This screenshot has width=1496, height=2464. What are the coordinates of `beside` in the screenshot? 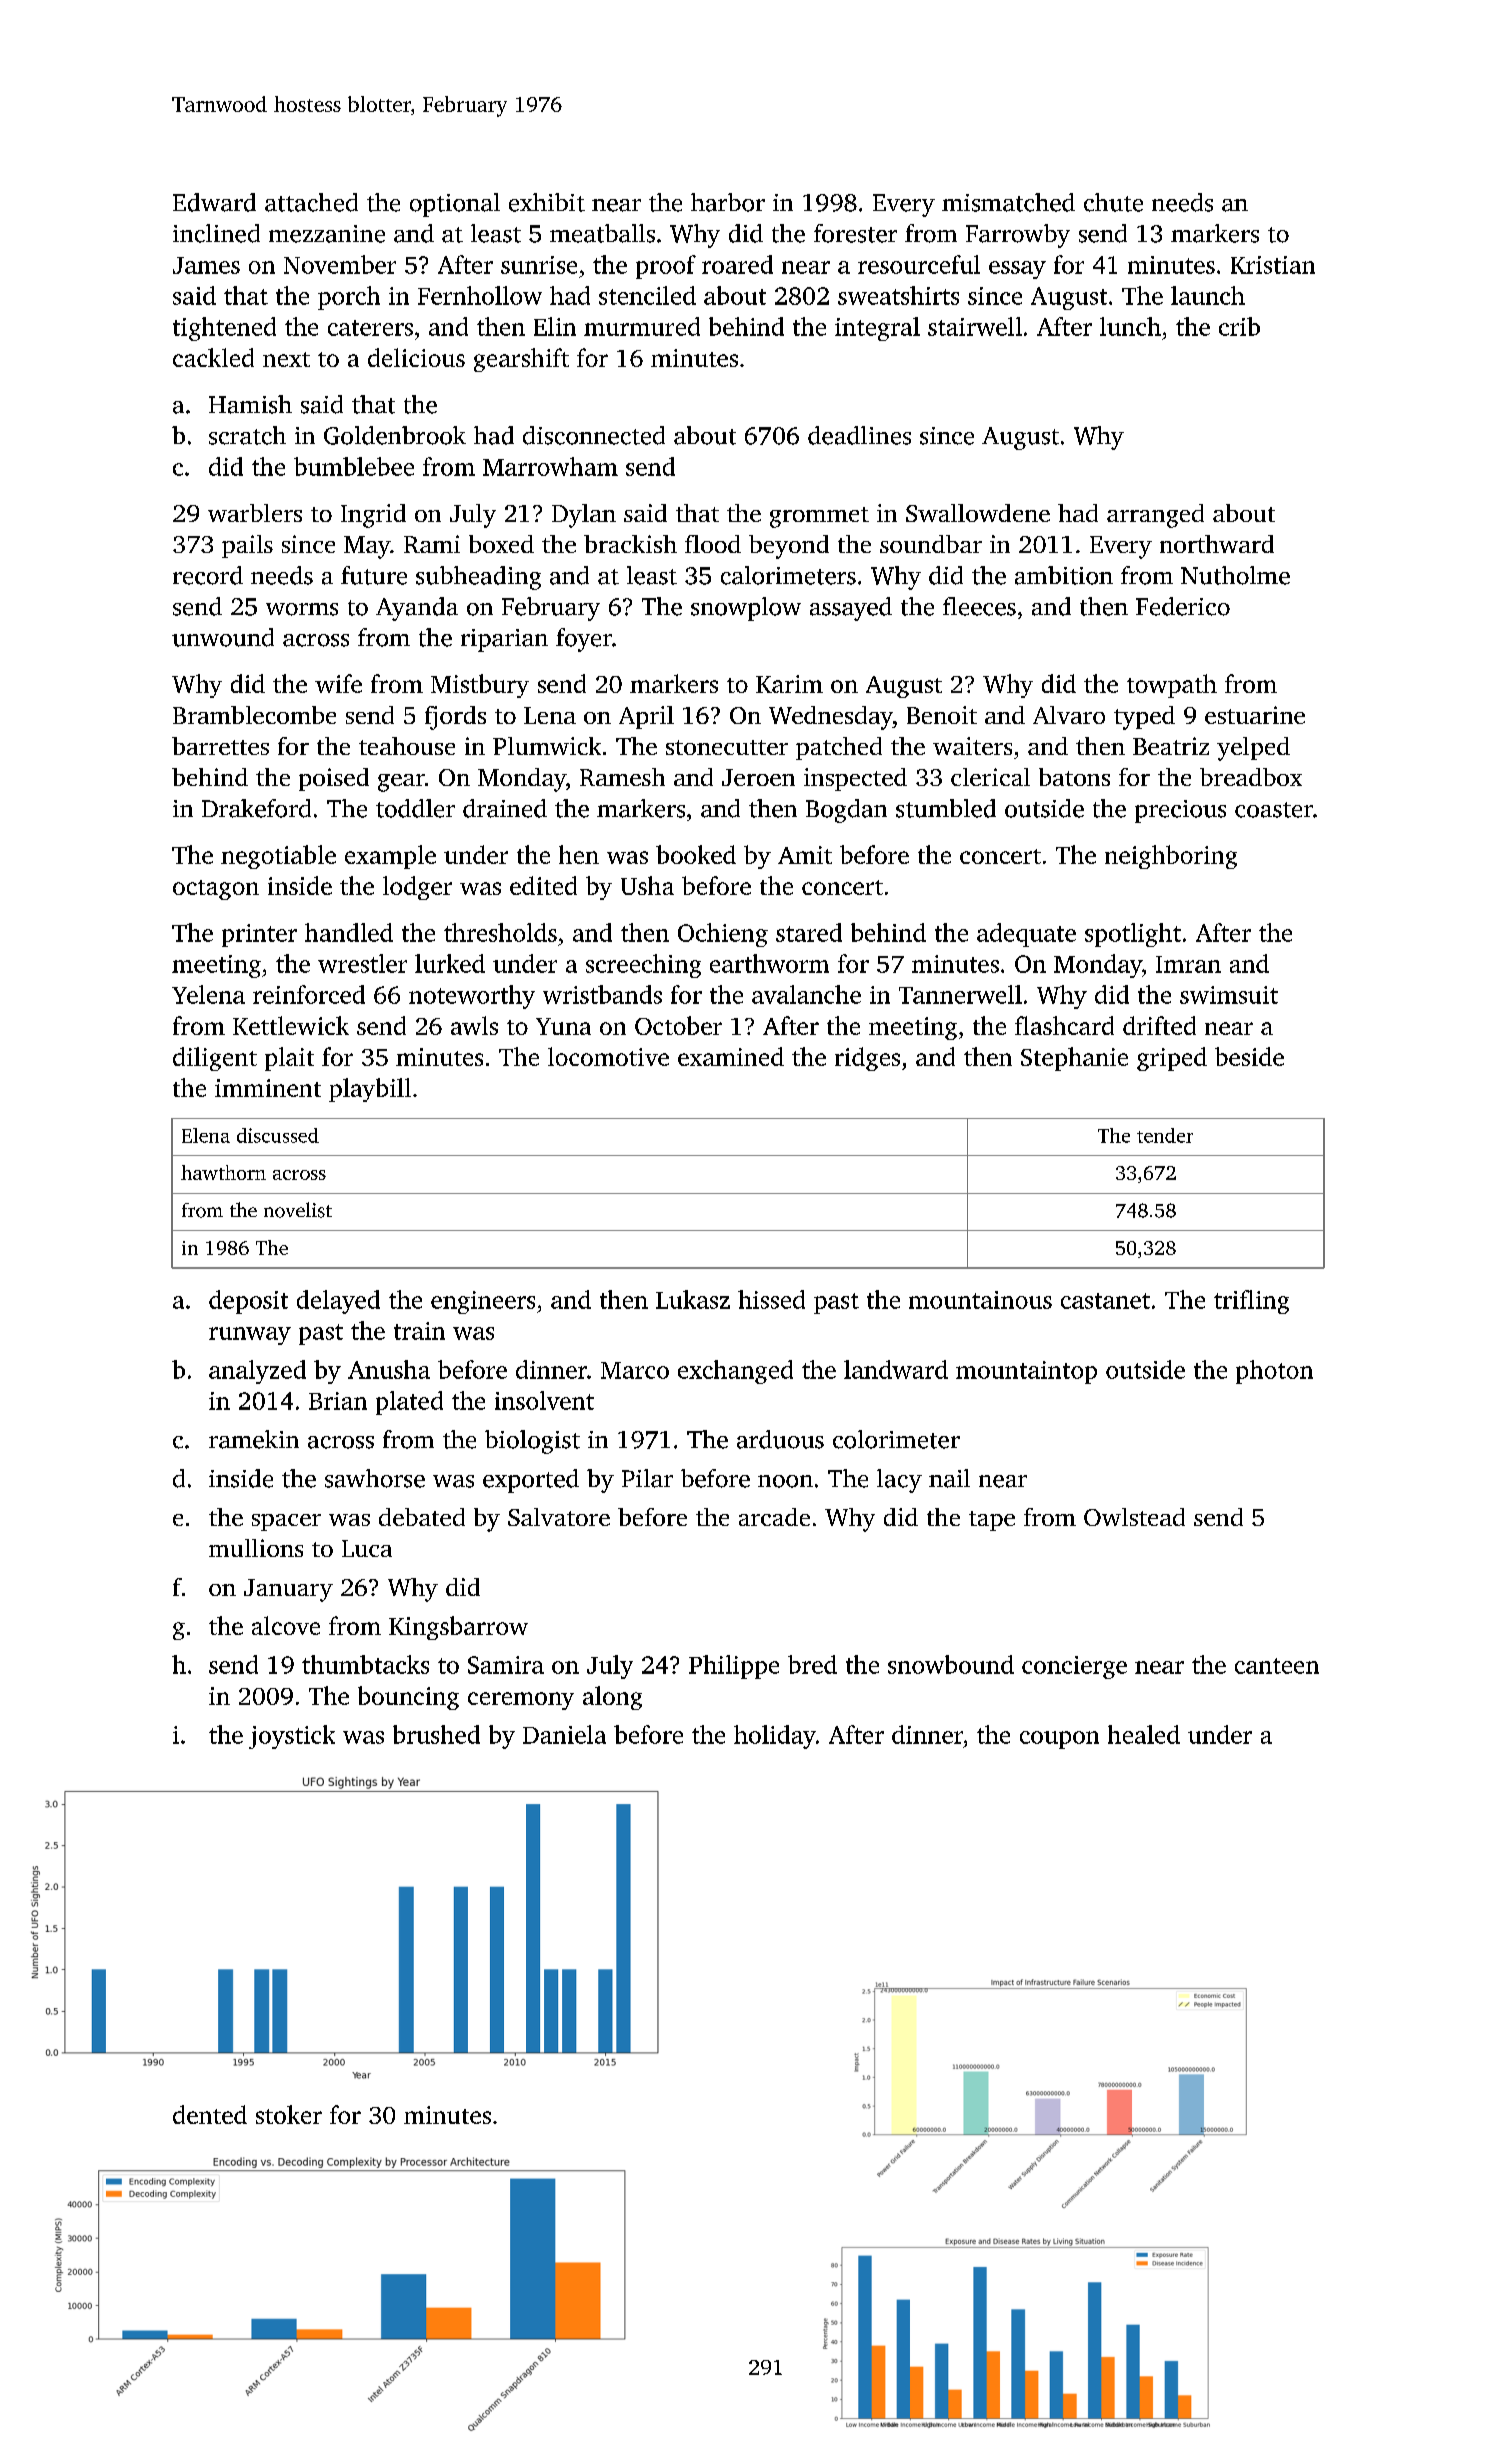 It's located at (1249, 1056).
